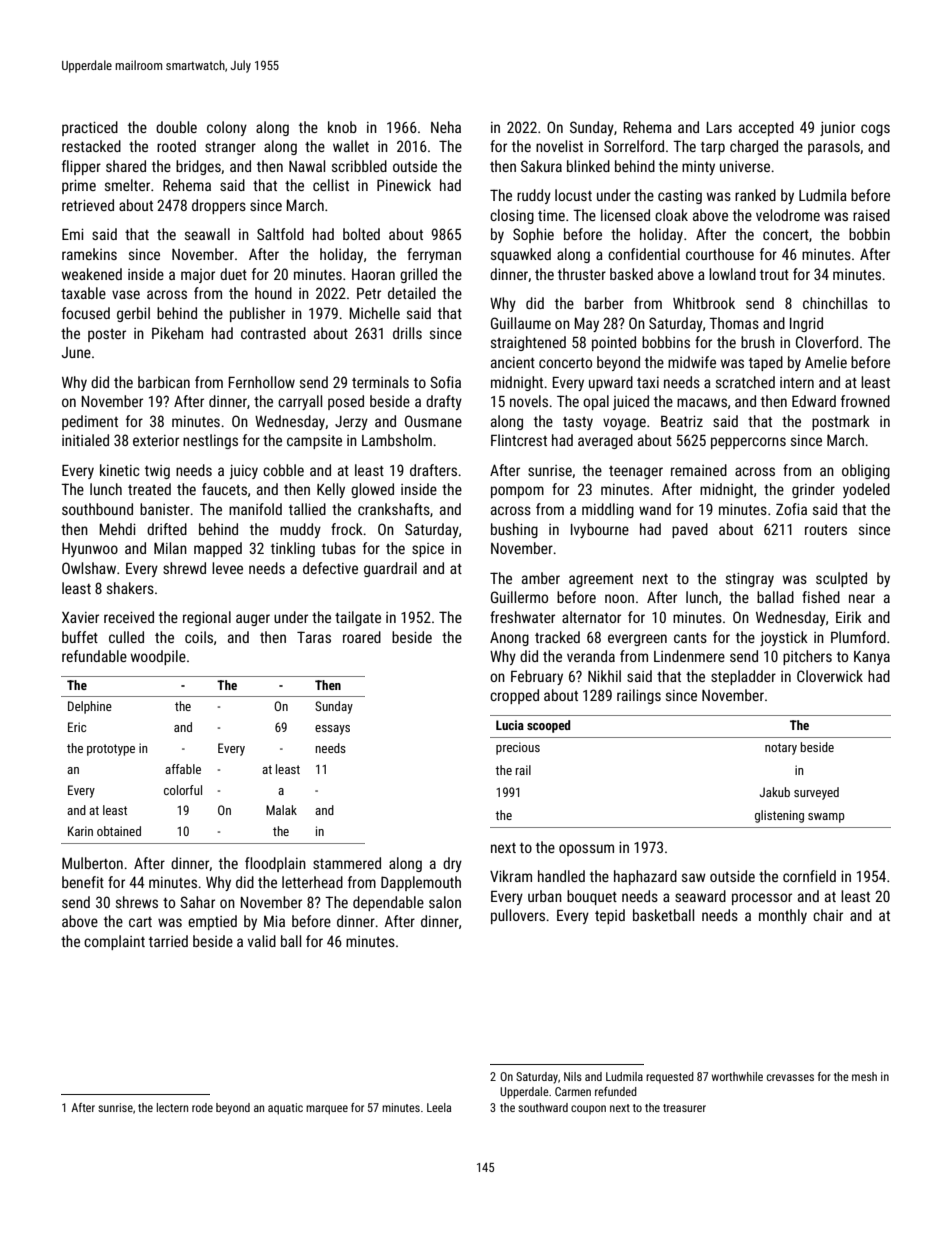  I want to click on Ingrid, so click(806, 324).
